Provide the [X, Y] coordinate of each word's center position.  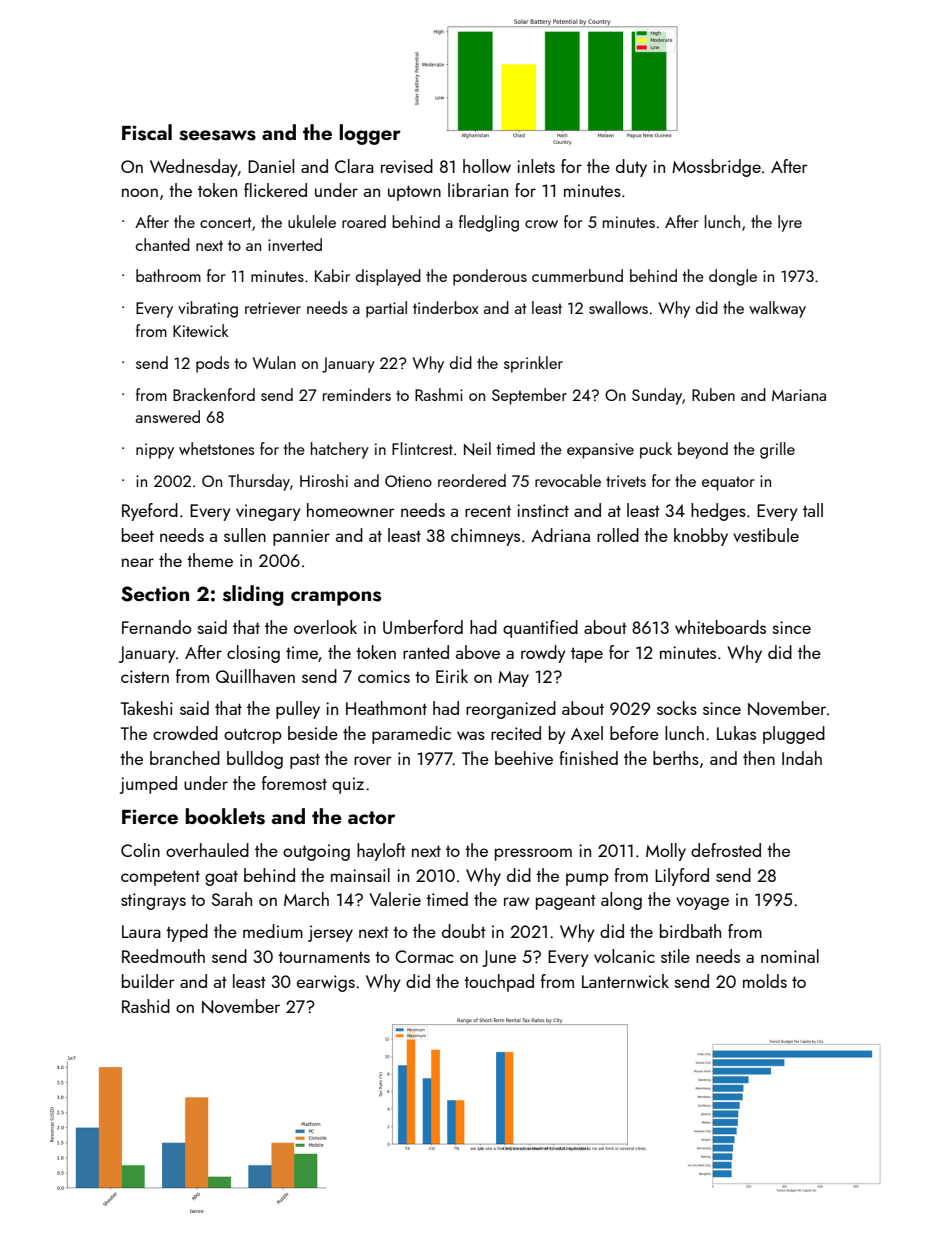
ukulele [312, 221]
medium [273, 931]
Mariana [799, 395]
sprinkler [533, 364]
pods [212, 364]
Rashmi [439, 394]
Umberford [423, 627]
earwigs [326, 983]
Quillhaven [255, 676]
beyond [703, 450]
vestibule [766, 535]
